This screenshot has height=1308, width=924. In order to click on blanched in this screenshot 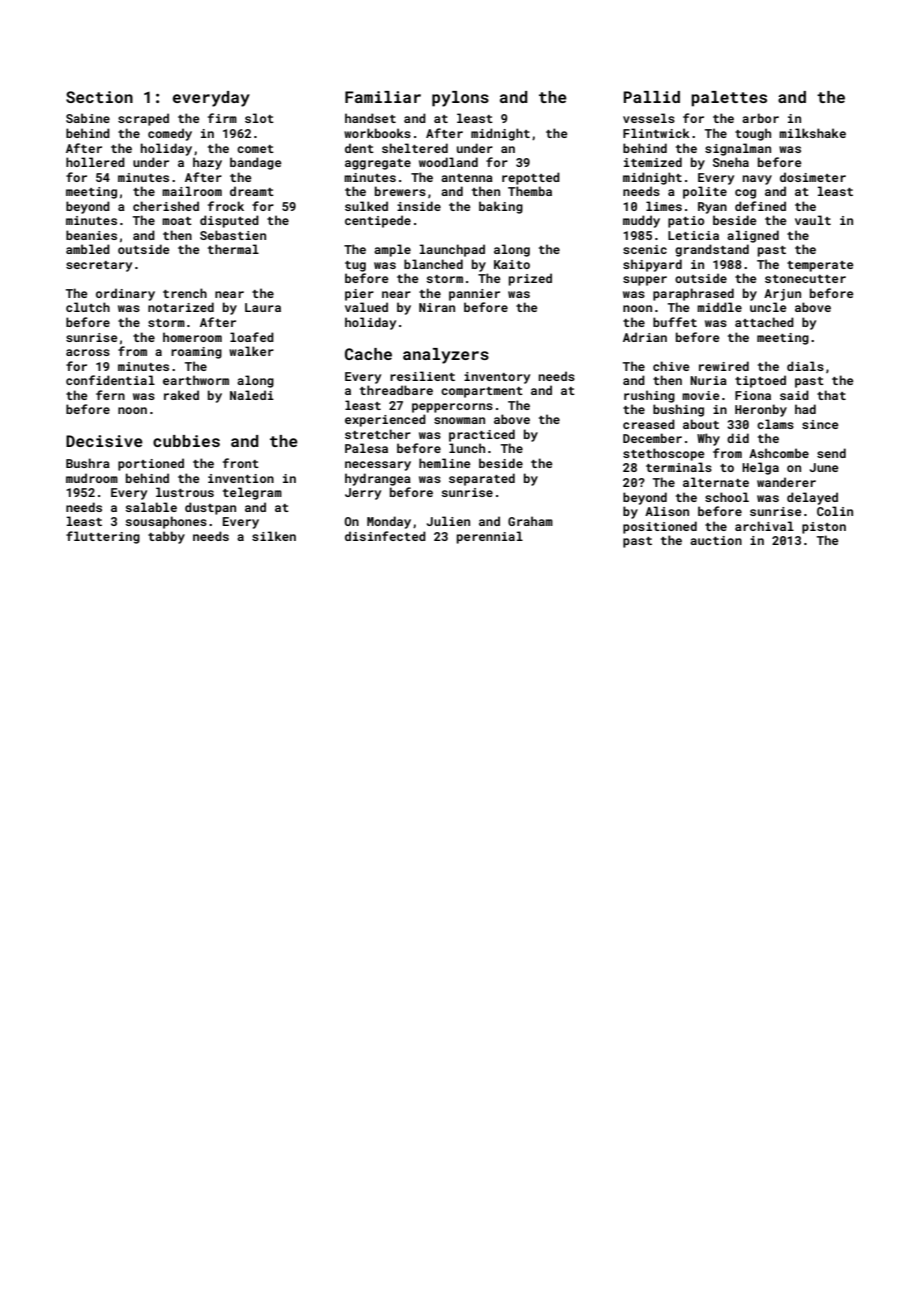, I will do `click(433, 264)`.
